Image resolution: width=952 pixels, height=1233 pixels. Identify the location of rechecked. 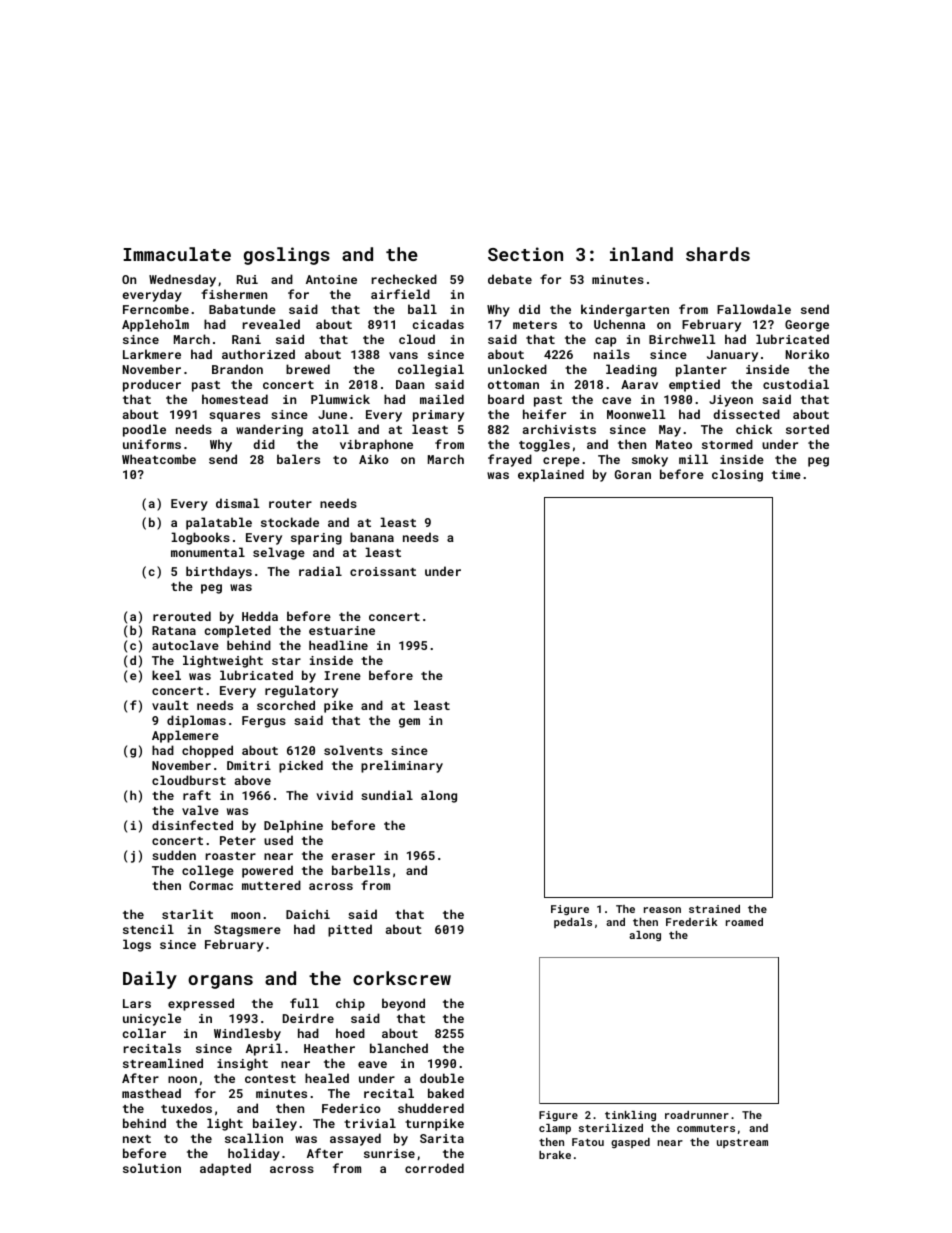
(404, 279).
